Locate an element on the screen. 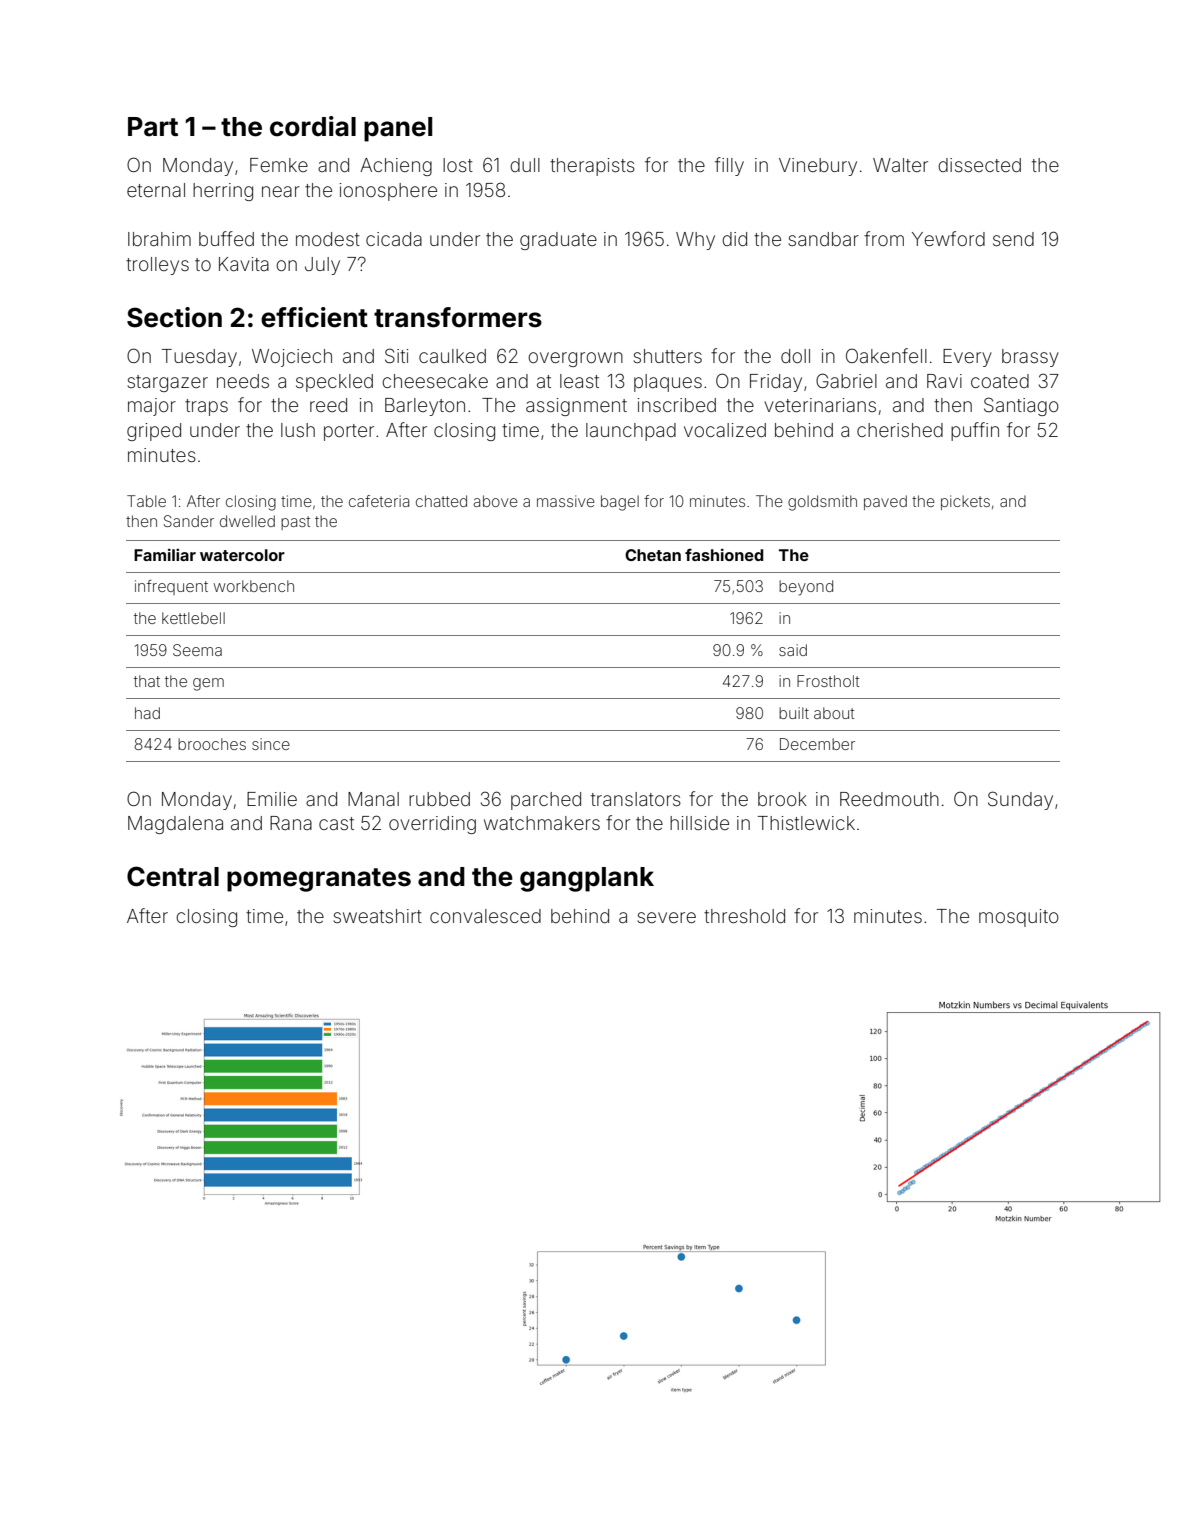  about is located at coordinates (834, 713).
